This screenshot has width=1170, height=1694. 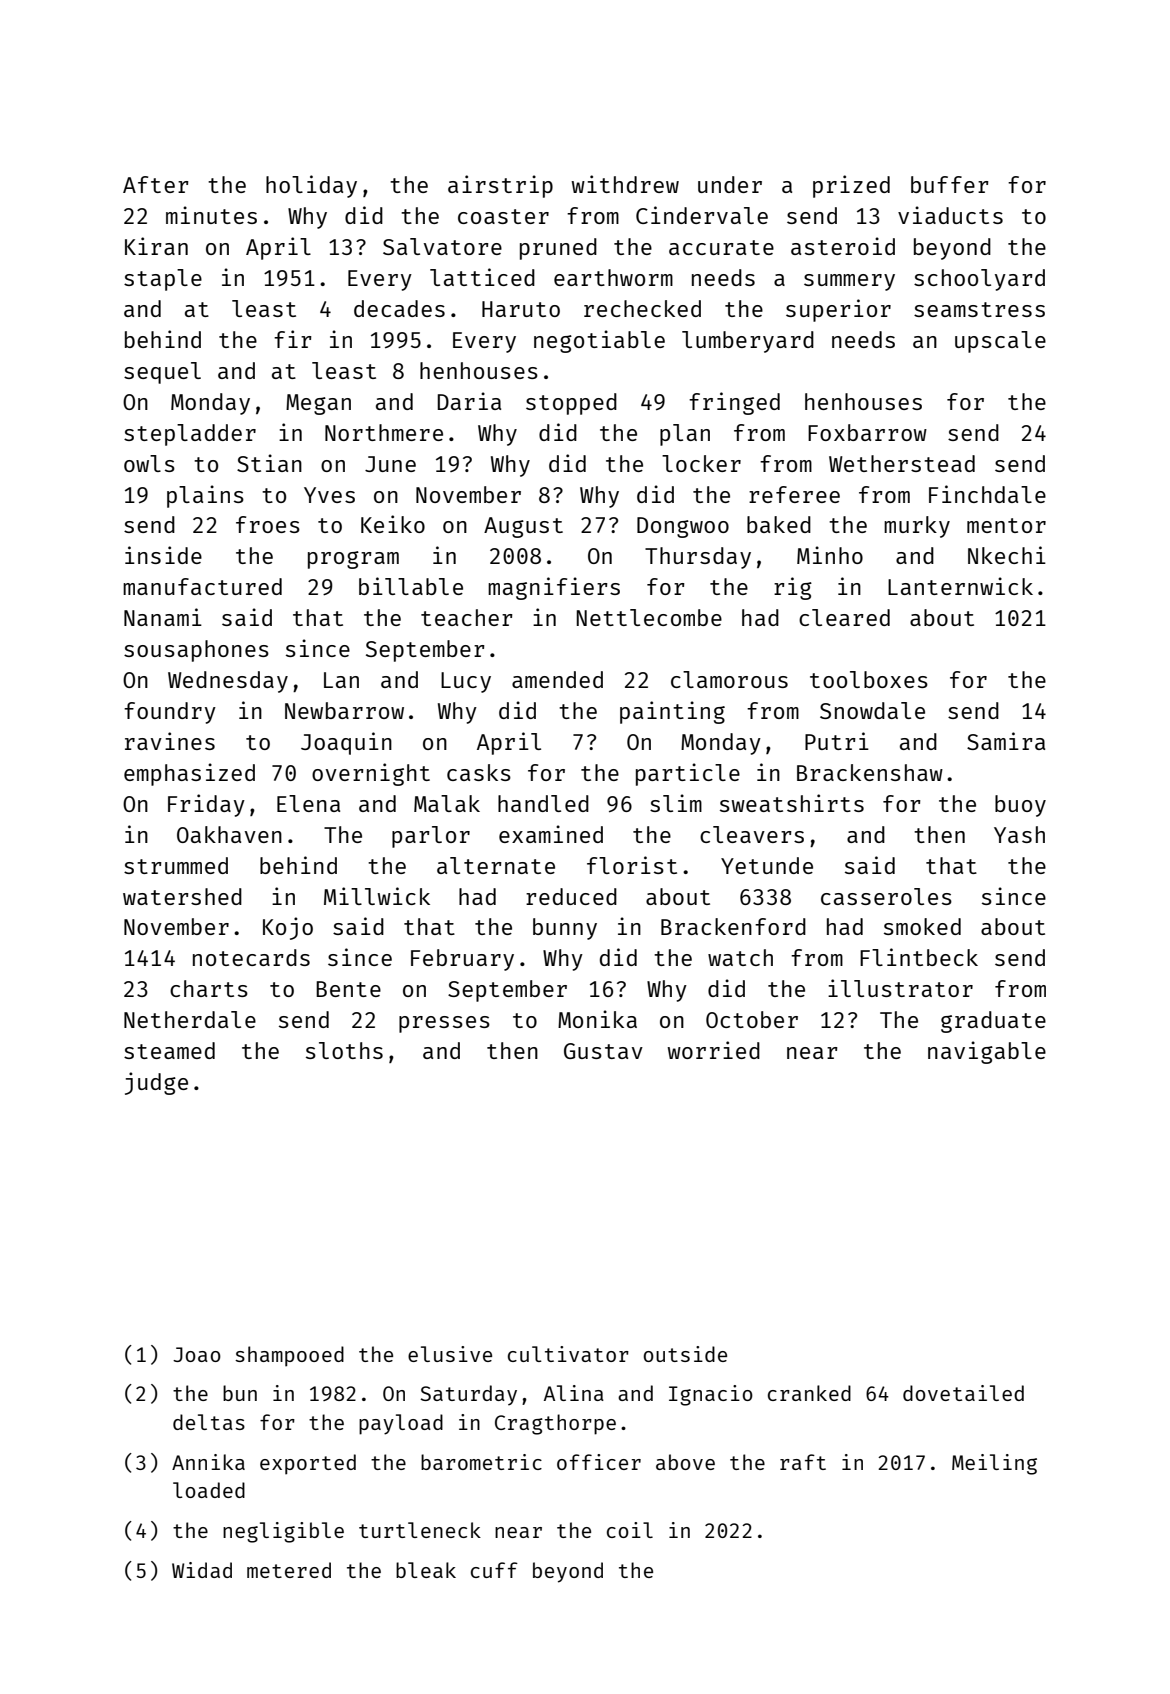 I want to click on Finchdale, so click(x=987, y=494).
